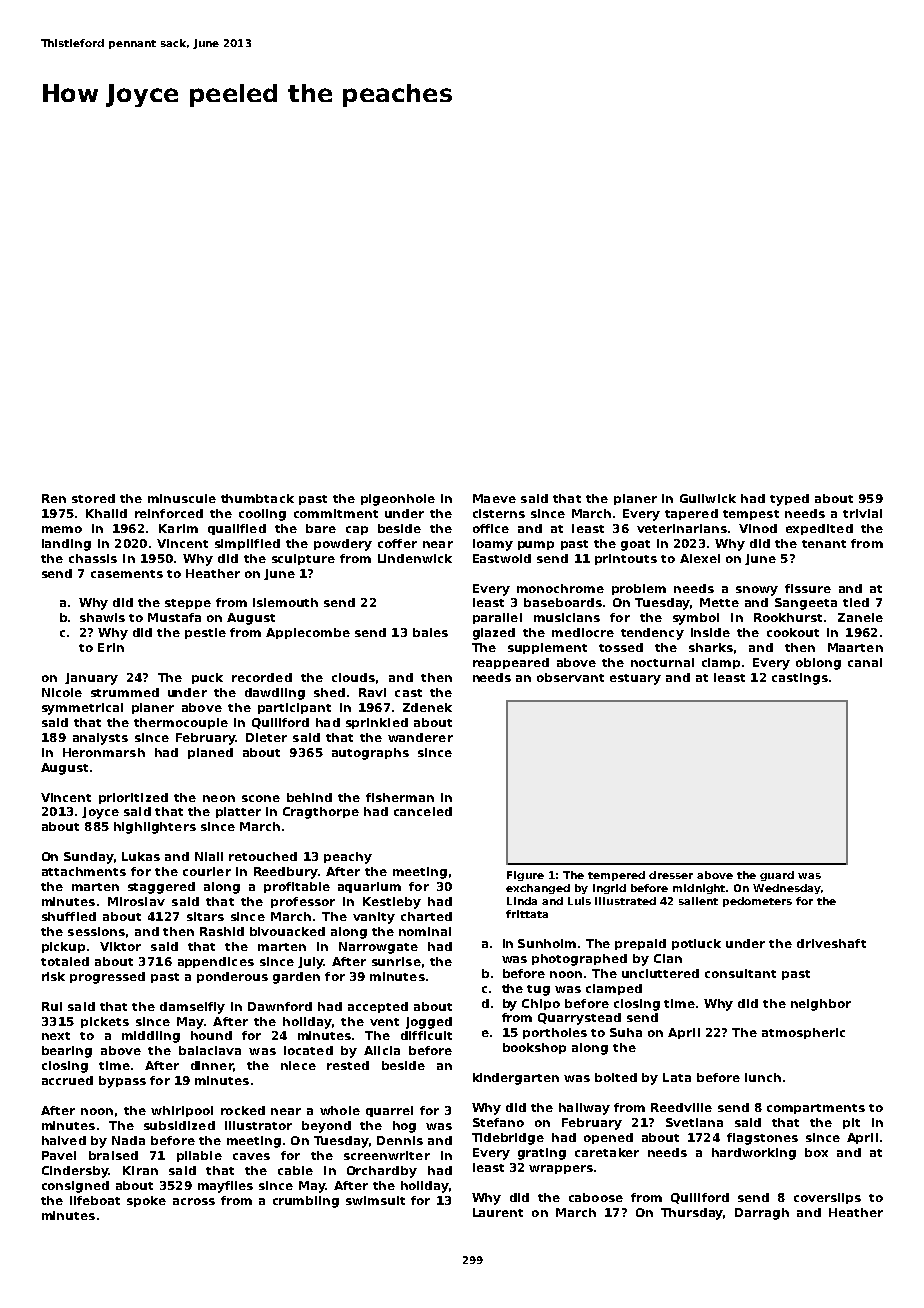  Describe the element at coordinates (91, 679) in the screenshot. I see `January` at that location.
